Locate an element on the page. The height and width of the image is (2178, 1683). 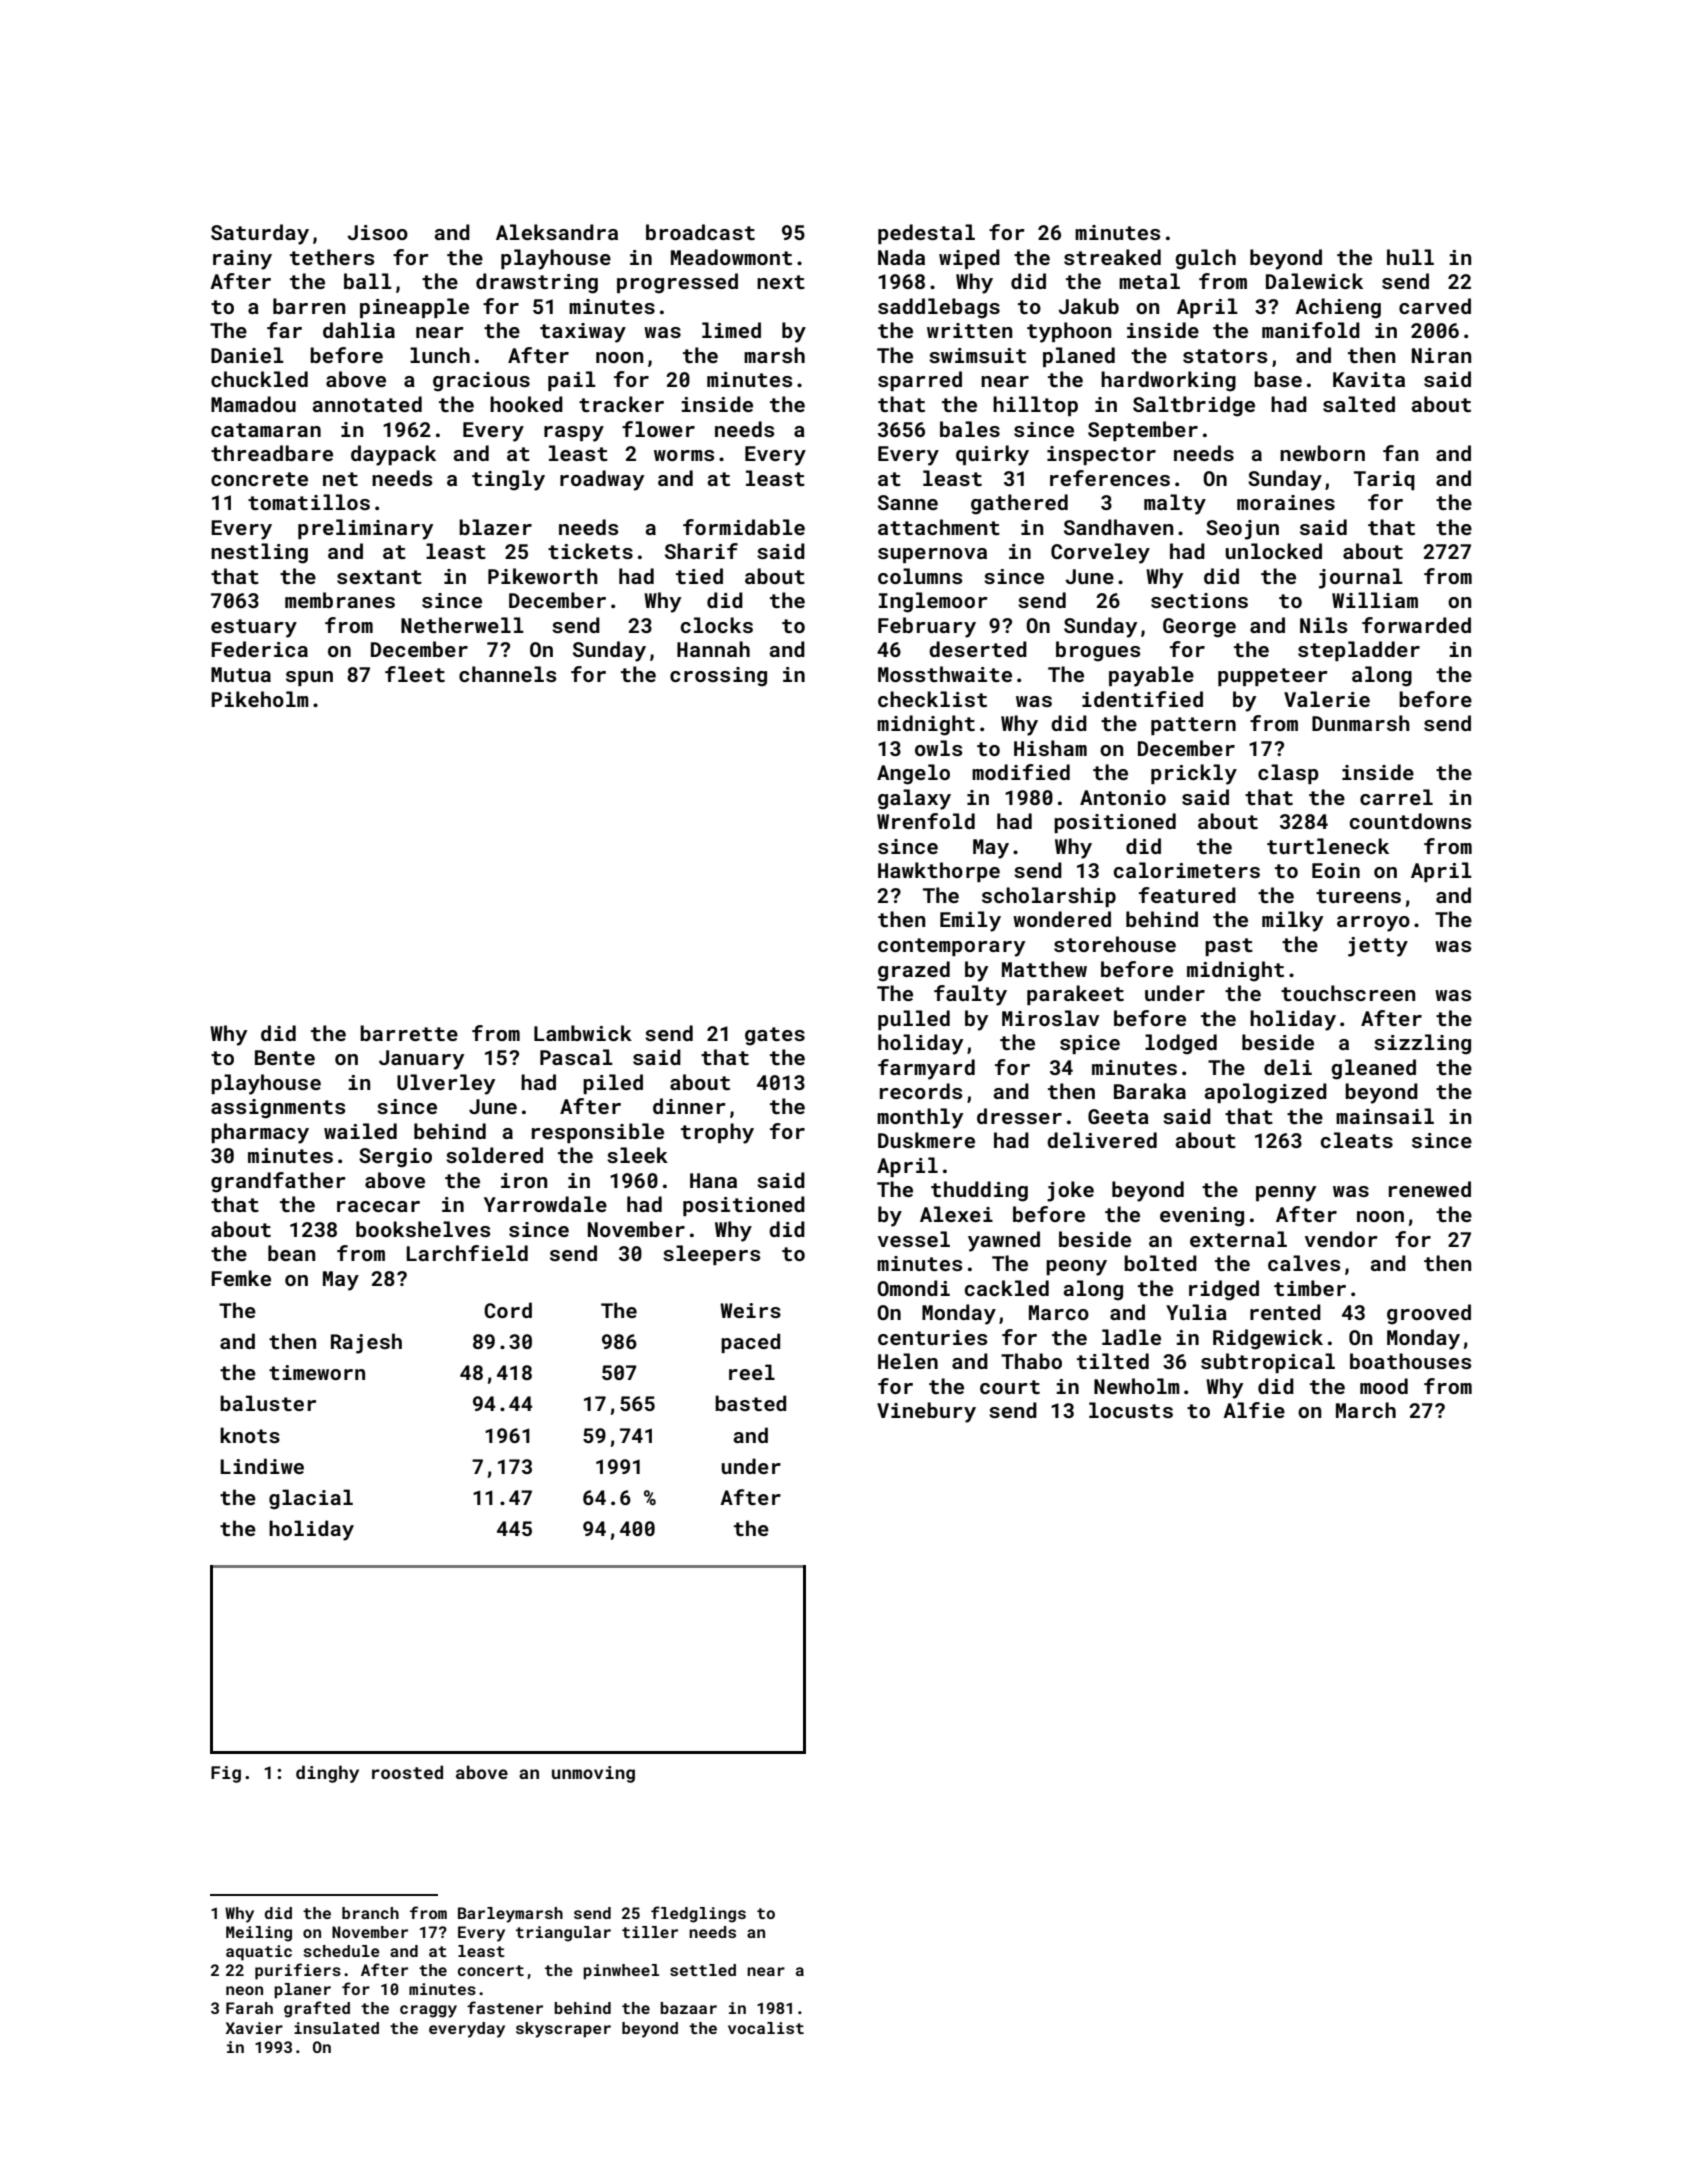
basted is located at coordinates (750, 1403).
